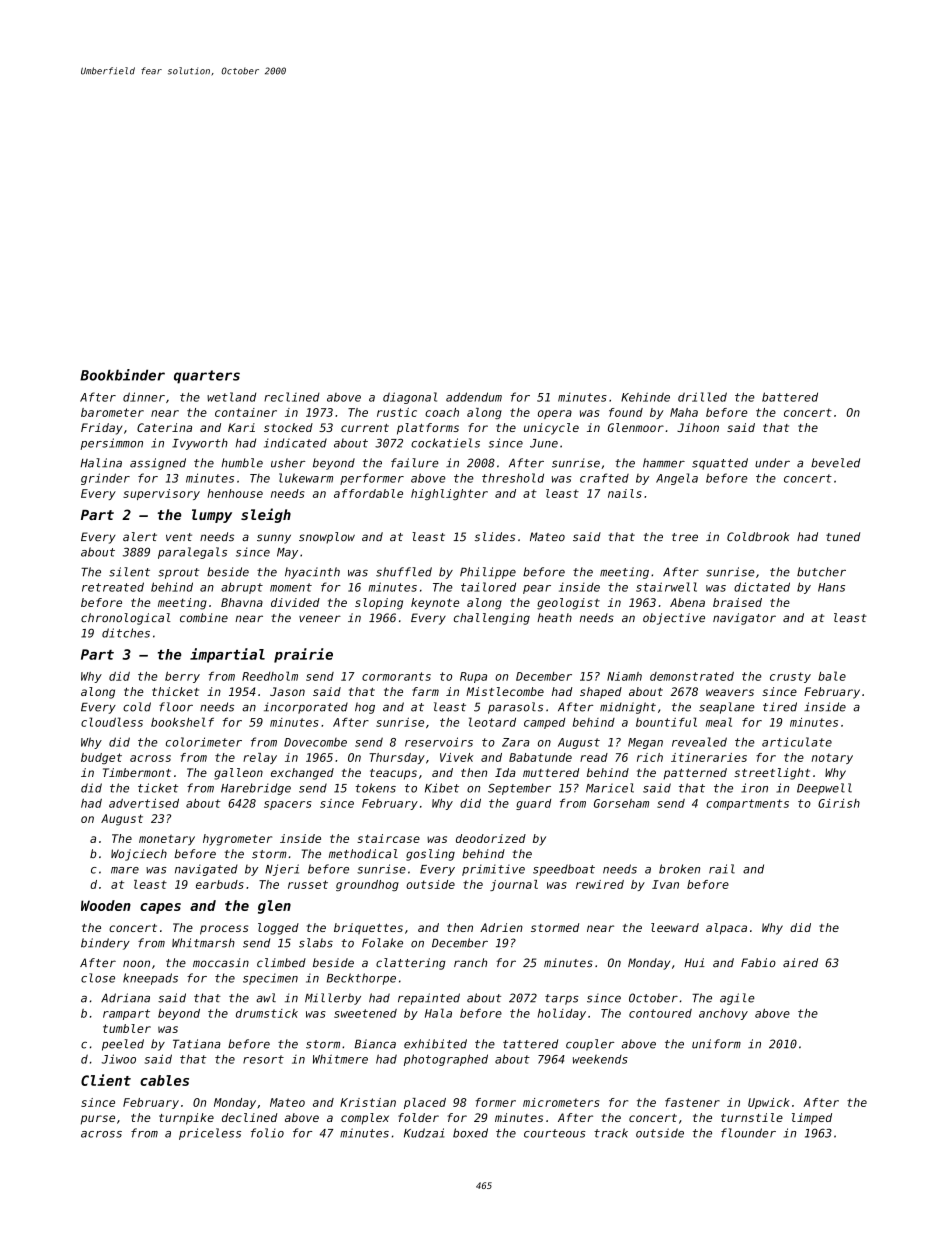 This page has width=952, height=1233. I want to click on staircase, so click(388, 838).
